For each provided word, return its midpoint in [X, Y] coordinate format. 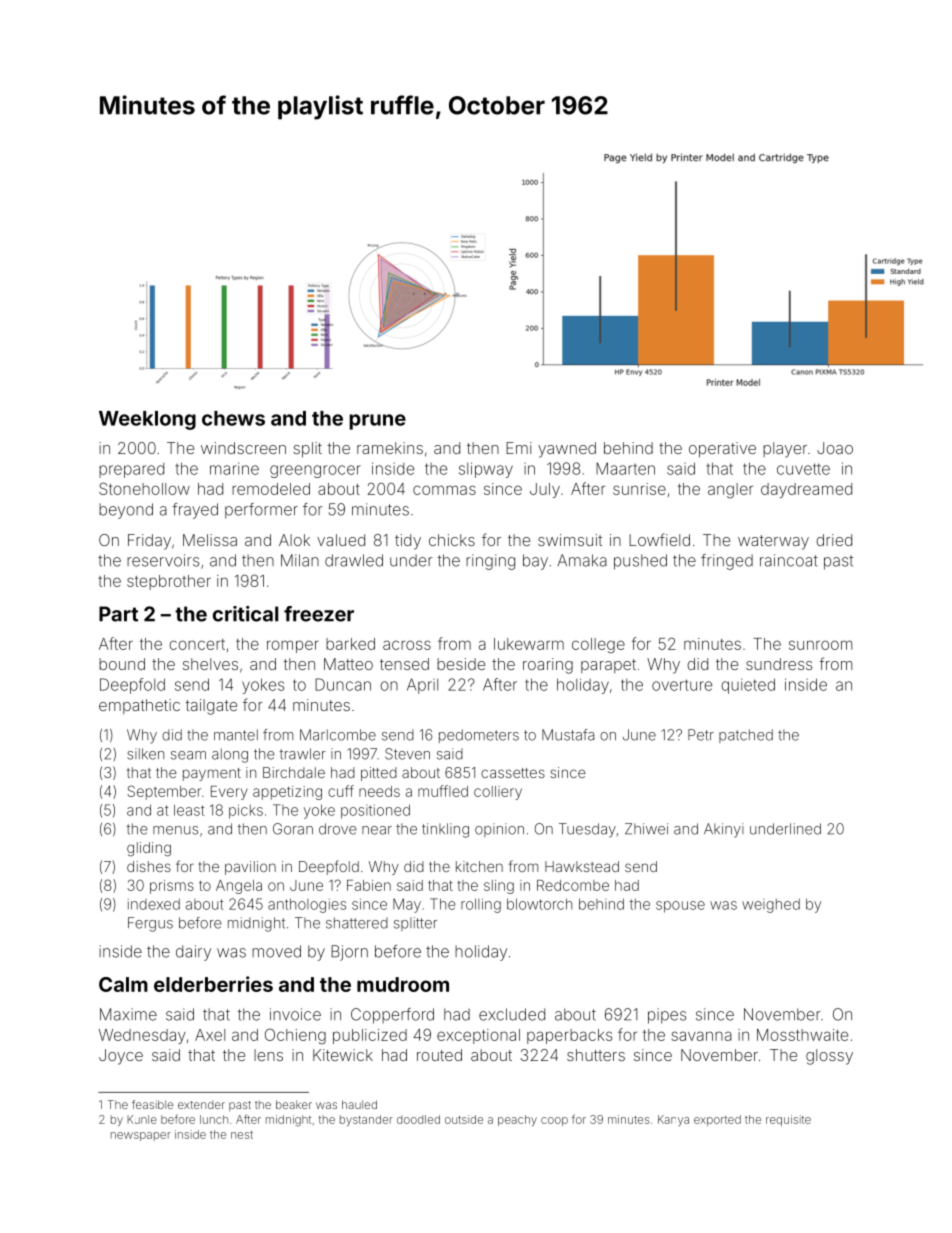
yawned [567, 450]
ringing [490, 562]
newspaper [141, 1136]
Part [118, 614]
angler [730, 491]
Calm [123, 984]
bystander [366, 1120]
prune [377, 422]
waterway [773, 542]
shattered [357, 923]
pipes [667, 1016]
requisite [788, 1120]
